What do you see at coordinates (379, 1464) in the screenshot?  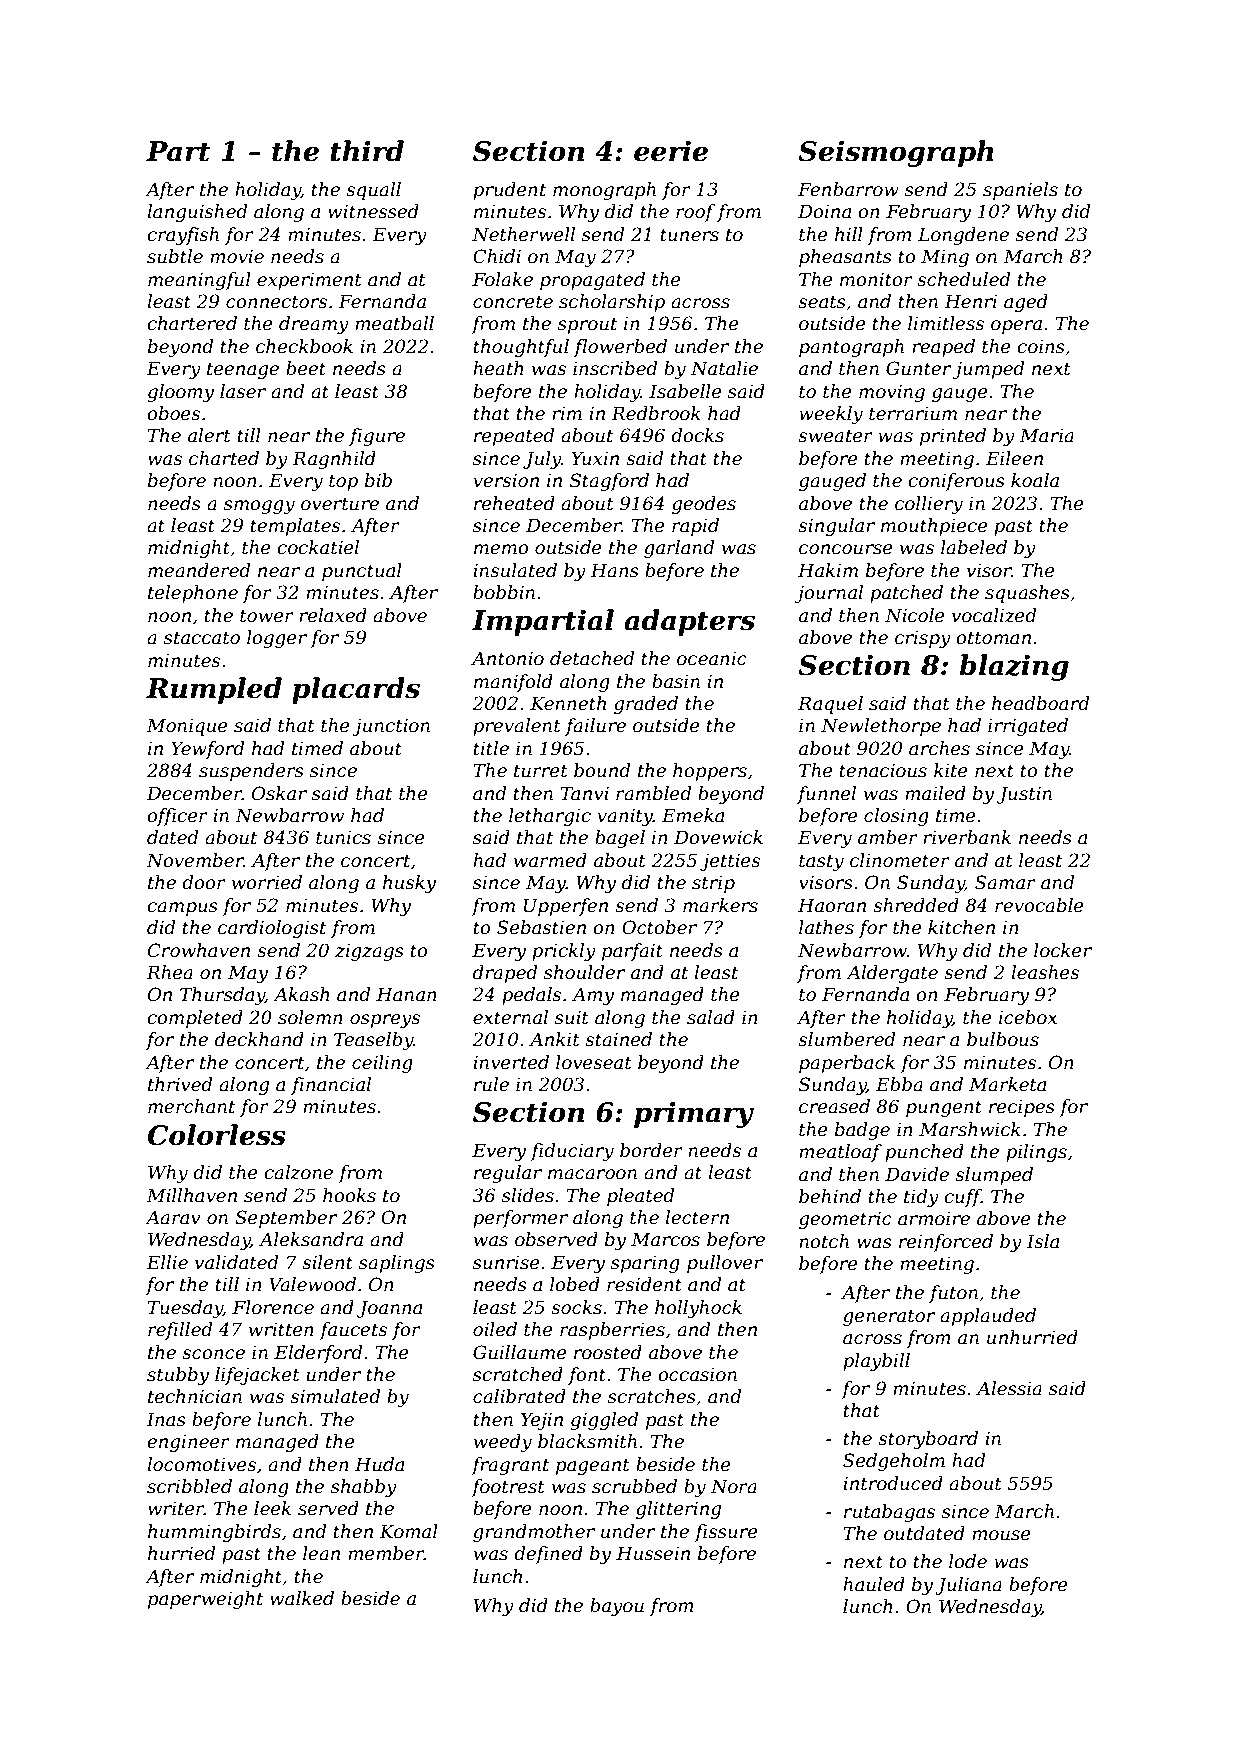 I see `Huda` at bounding box center [379, 1464].
